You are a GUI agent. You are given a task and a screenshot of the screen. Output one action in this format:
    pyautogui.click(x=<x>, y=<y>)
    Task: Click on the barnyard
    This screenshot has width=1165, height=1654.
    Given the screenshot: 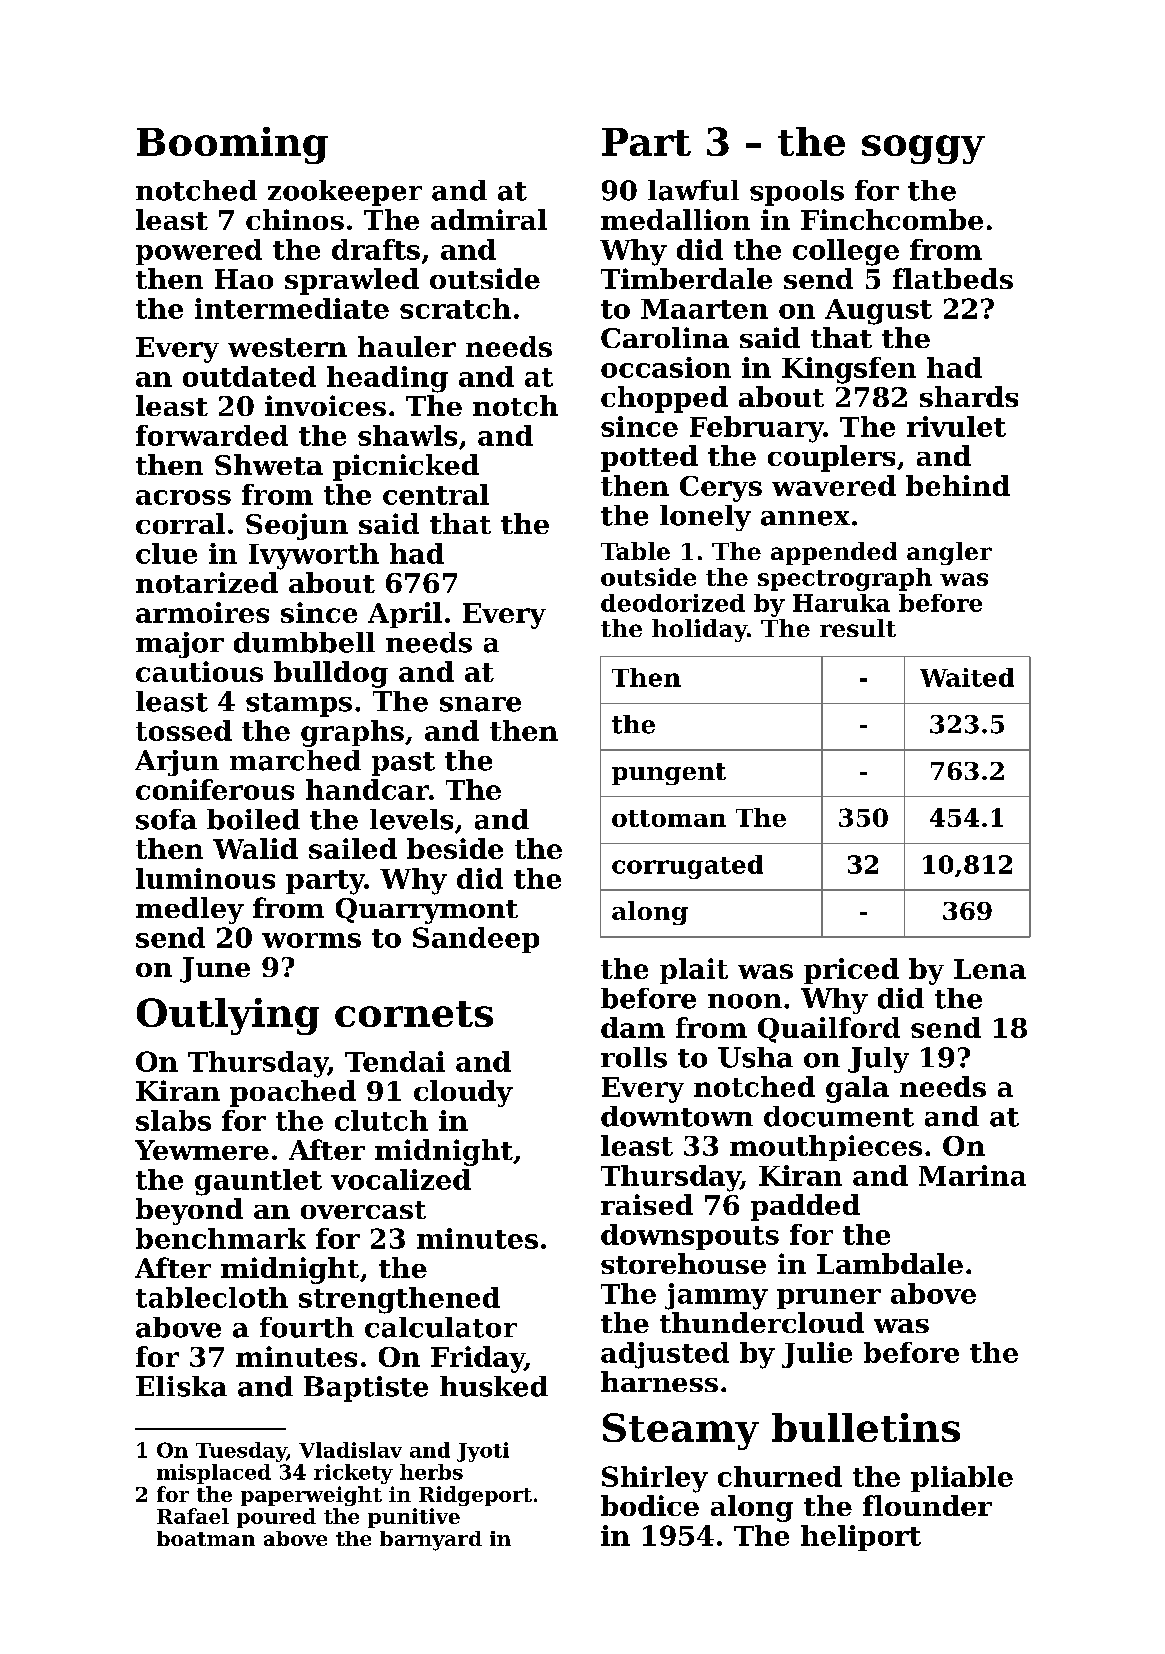 What is the action you would take?
    pyautogui.click(x=431, y=1541)
